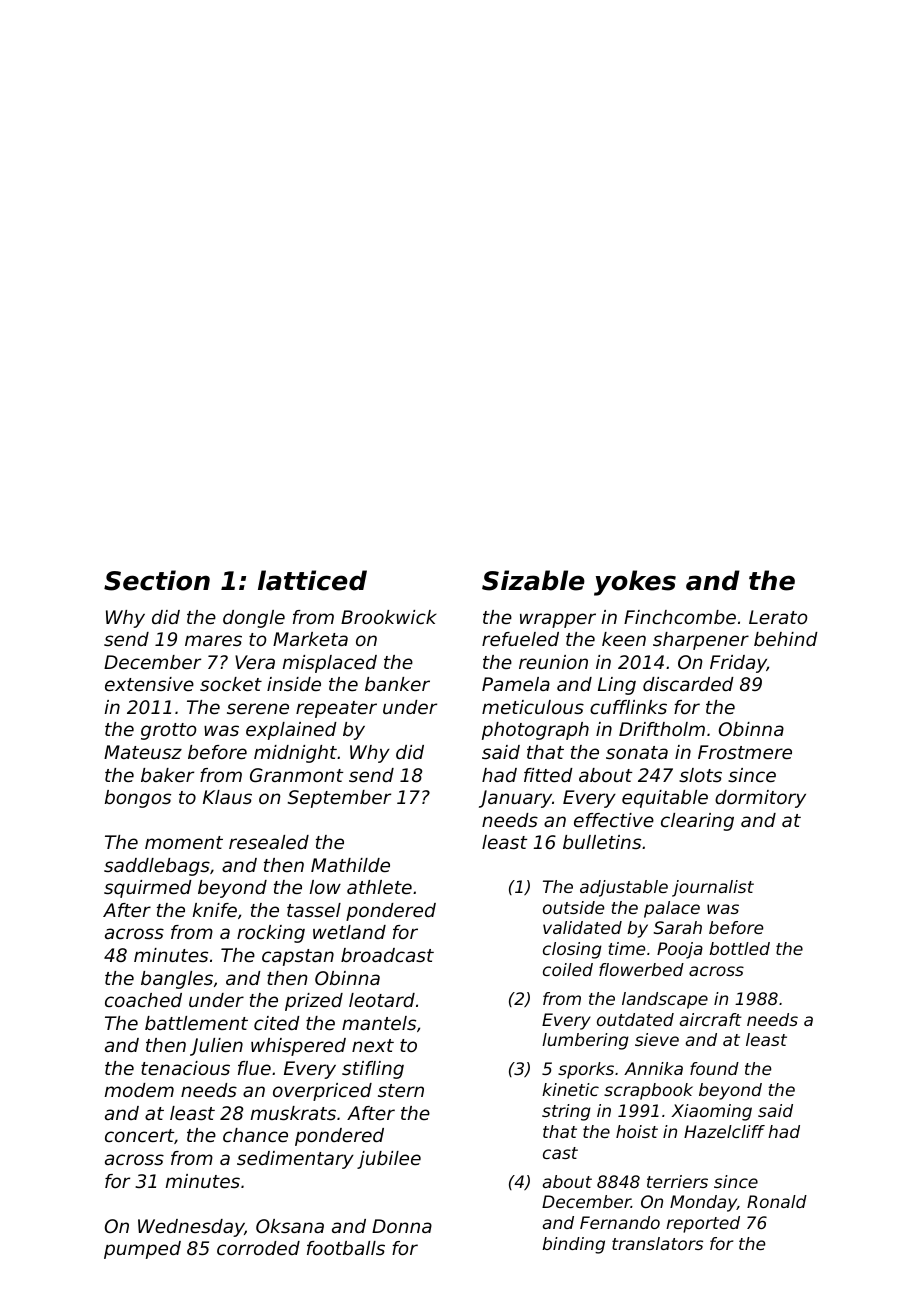 This image has height=1308, width=924. Describe the element at coordinates (535, 731) in the image. I see `photograph` at that location.
